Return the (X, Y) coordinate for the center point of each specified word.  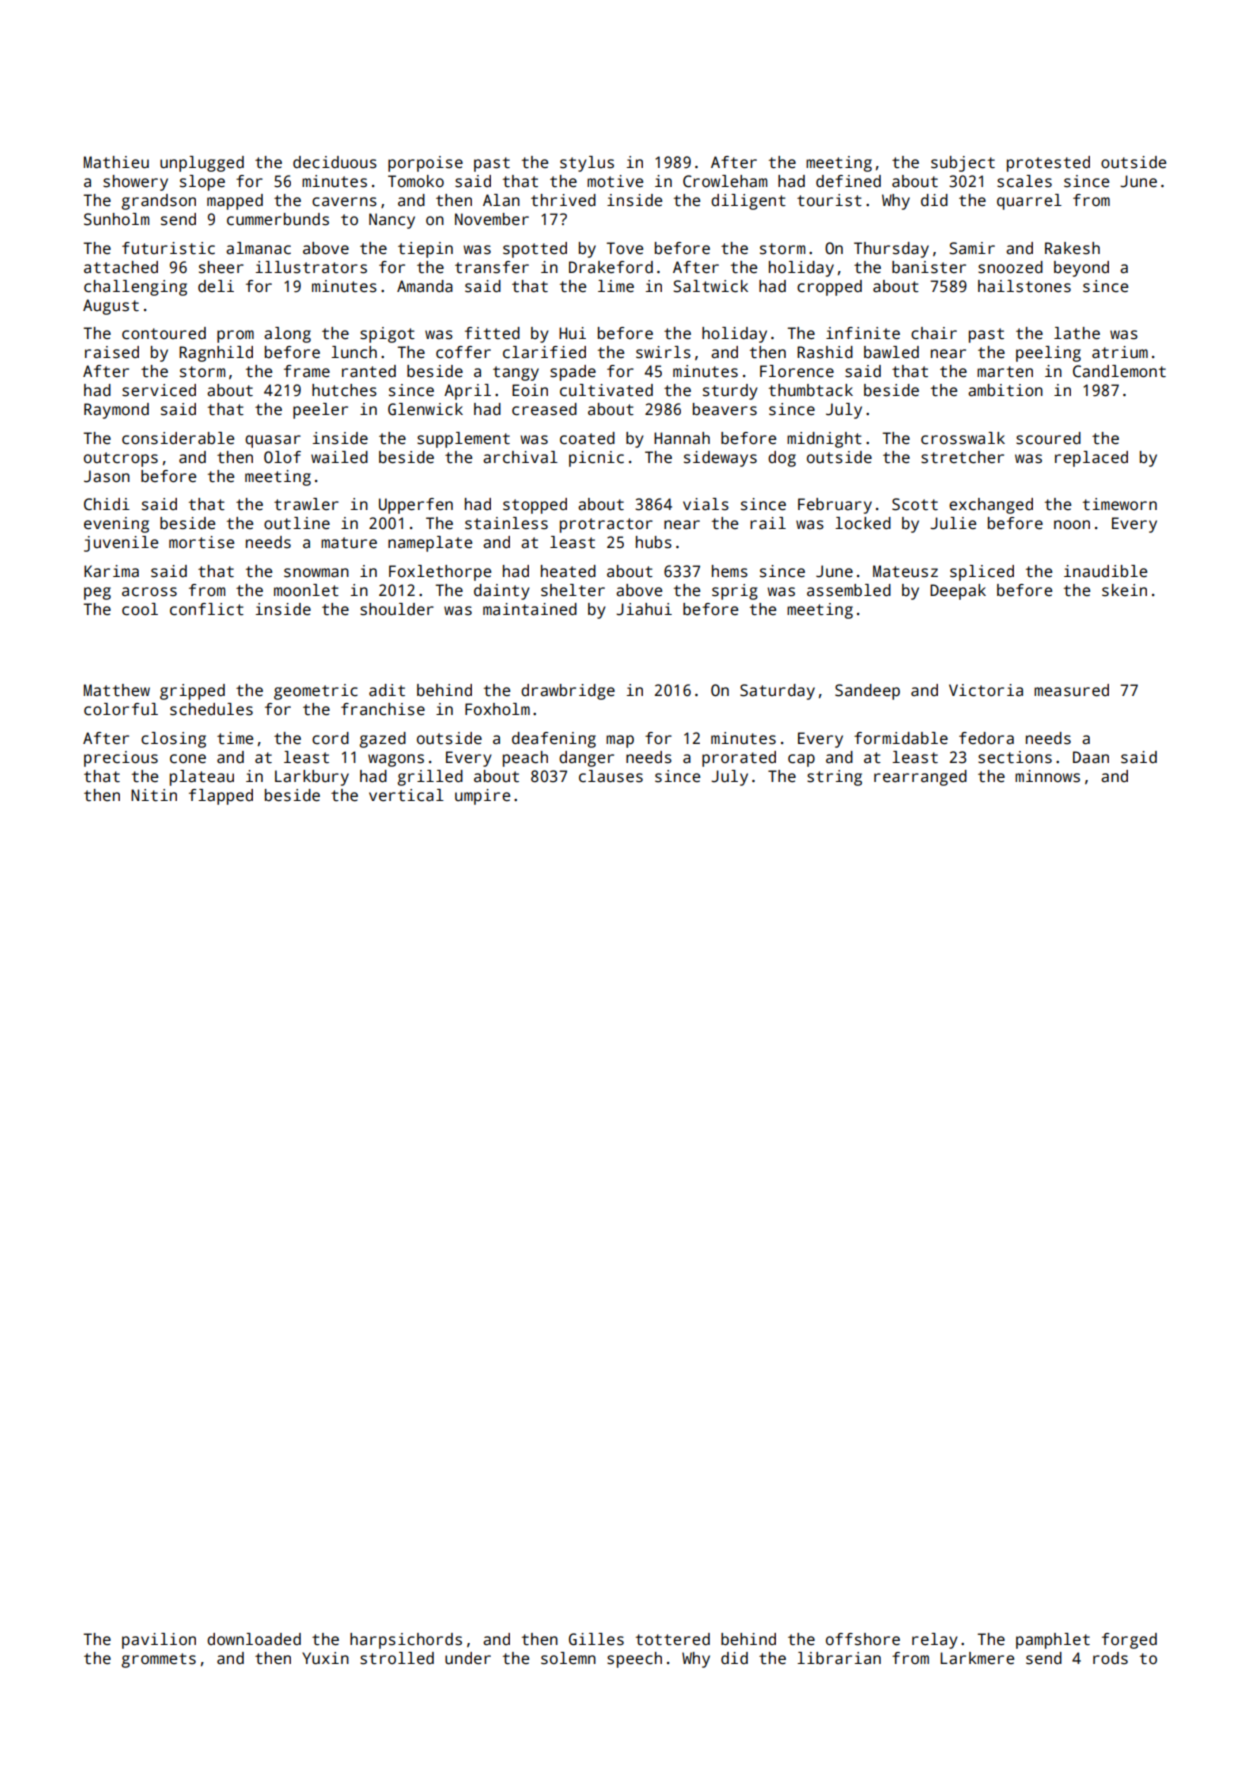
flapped (221, 797)
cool (140, 609)
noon (1072, 524)
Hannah (682, 438)
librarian (839, 1658)
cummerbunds (278, 219)
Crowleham (725, 181)
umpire (482, 797)
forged (1129, 1641)
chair (934, 333)
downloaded (254, 1639)
